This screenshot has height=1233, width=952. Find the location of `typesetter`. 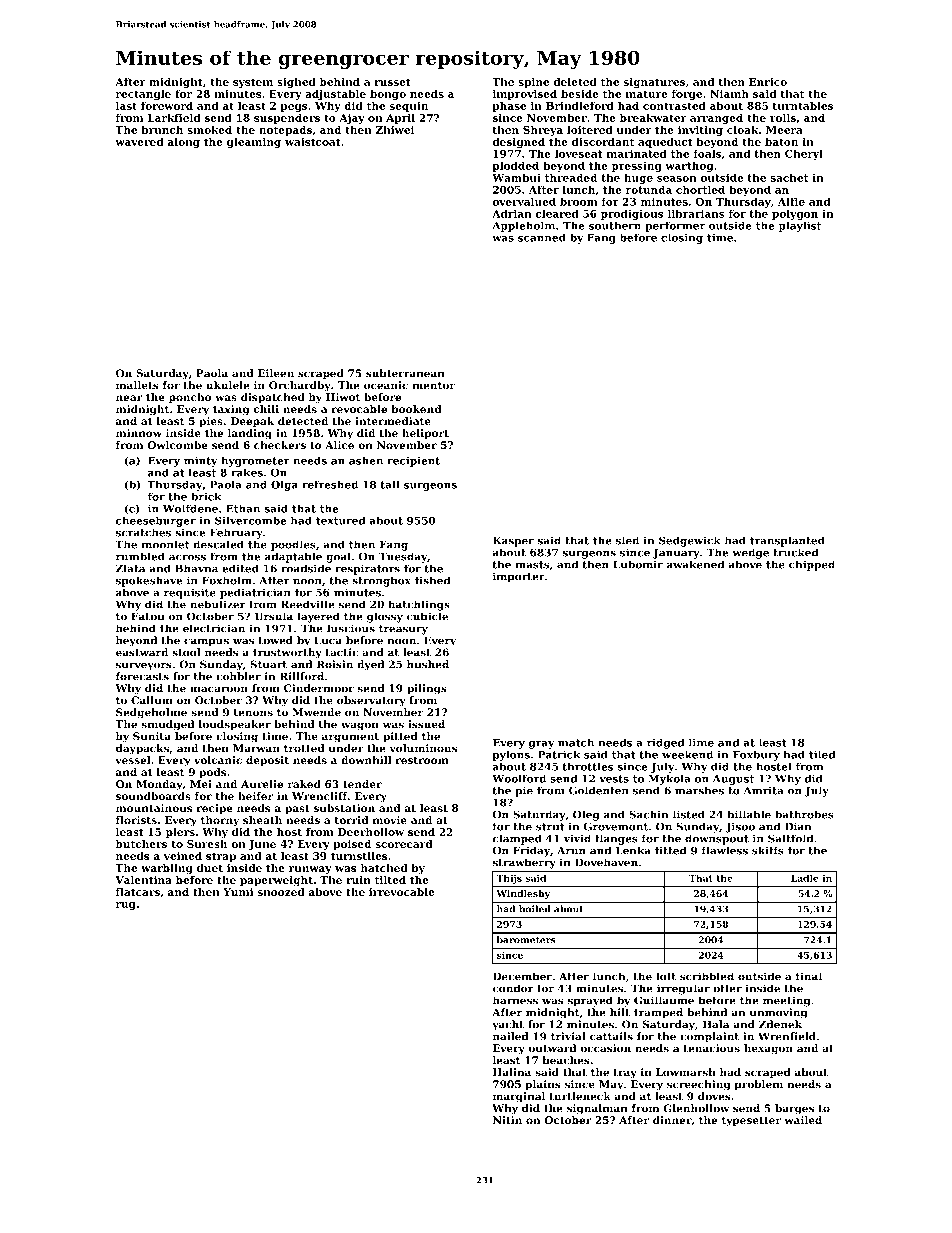

typesetter is located at coordinates (751, 1122).
